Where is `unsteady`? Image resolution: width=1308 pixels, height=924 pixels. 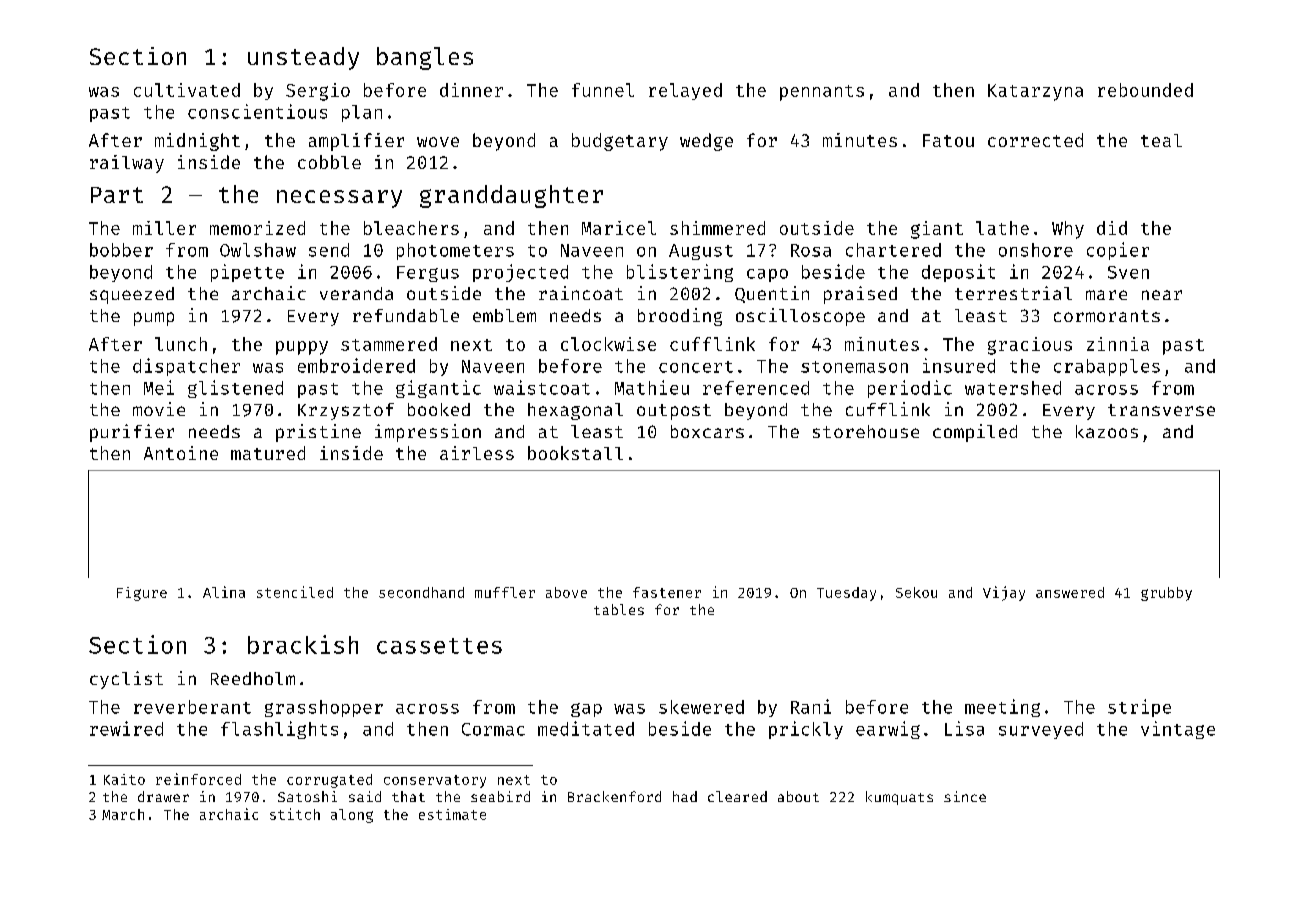
unsteady is located at coordinates (303, 58).
